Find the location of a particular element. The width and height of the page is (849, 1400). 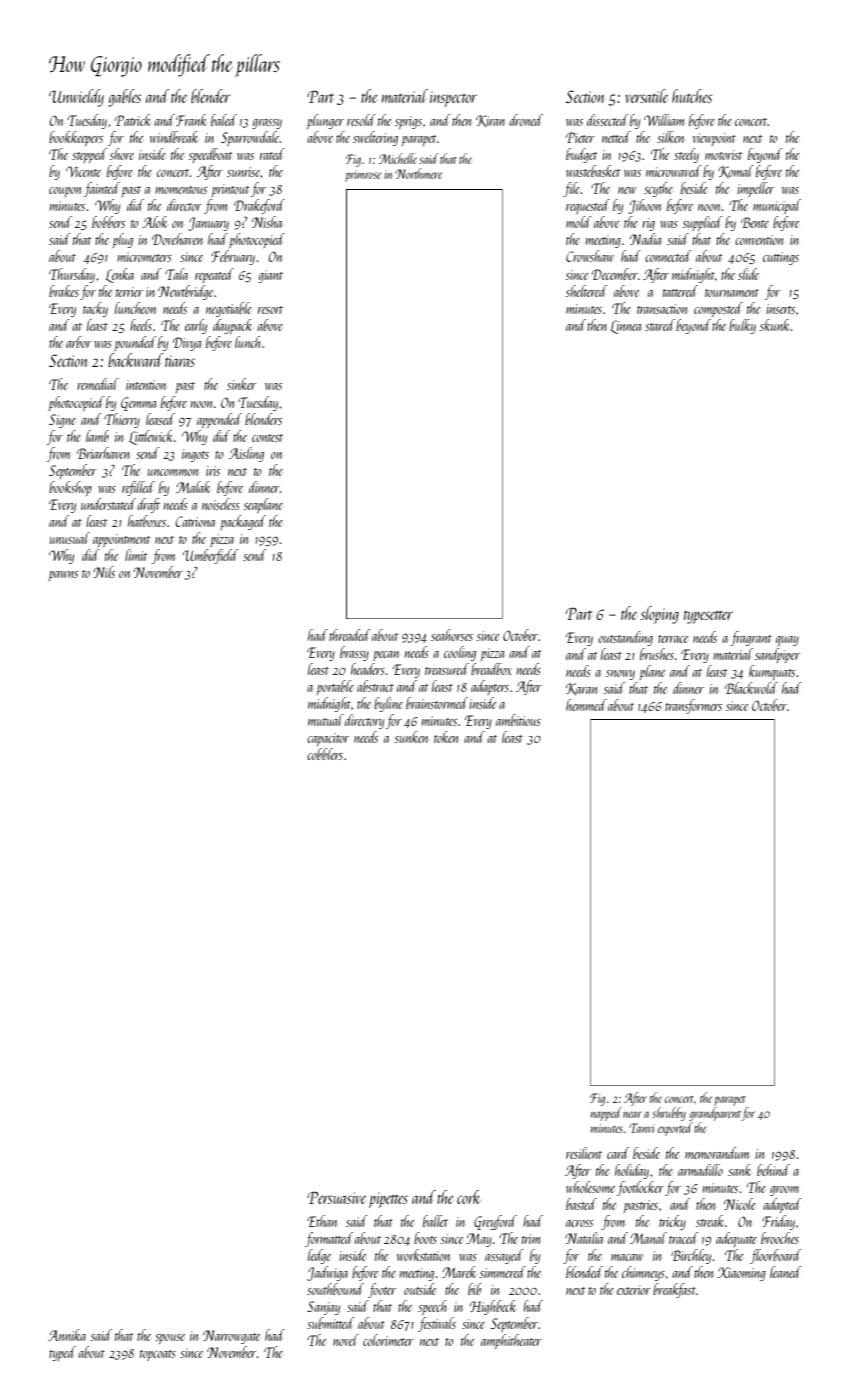

inspector is located at coordinates (453, 99).
